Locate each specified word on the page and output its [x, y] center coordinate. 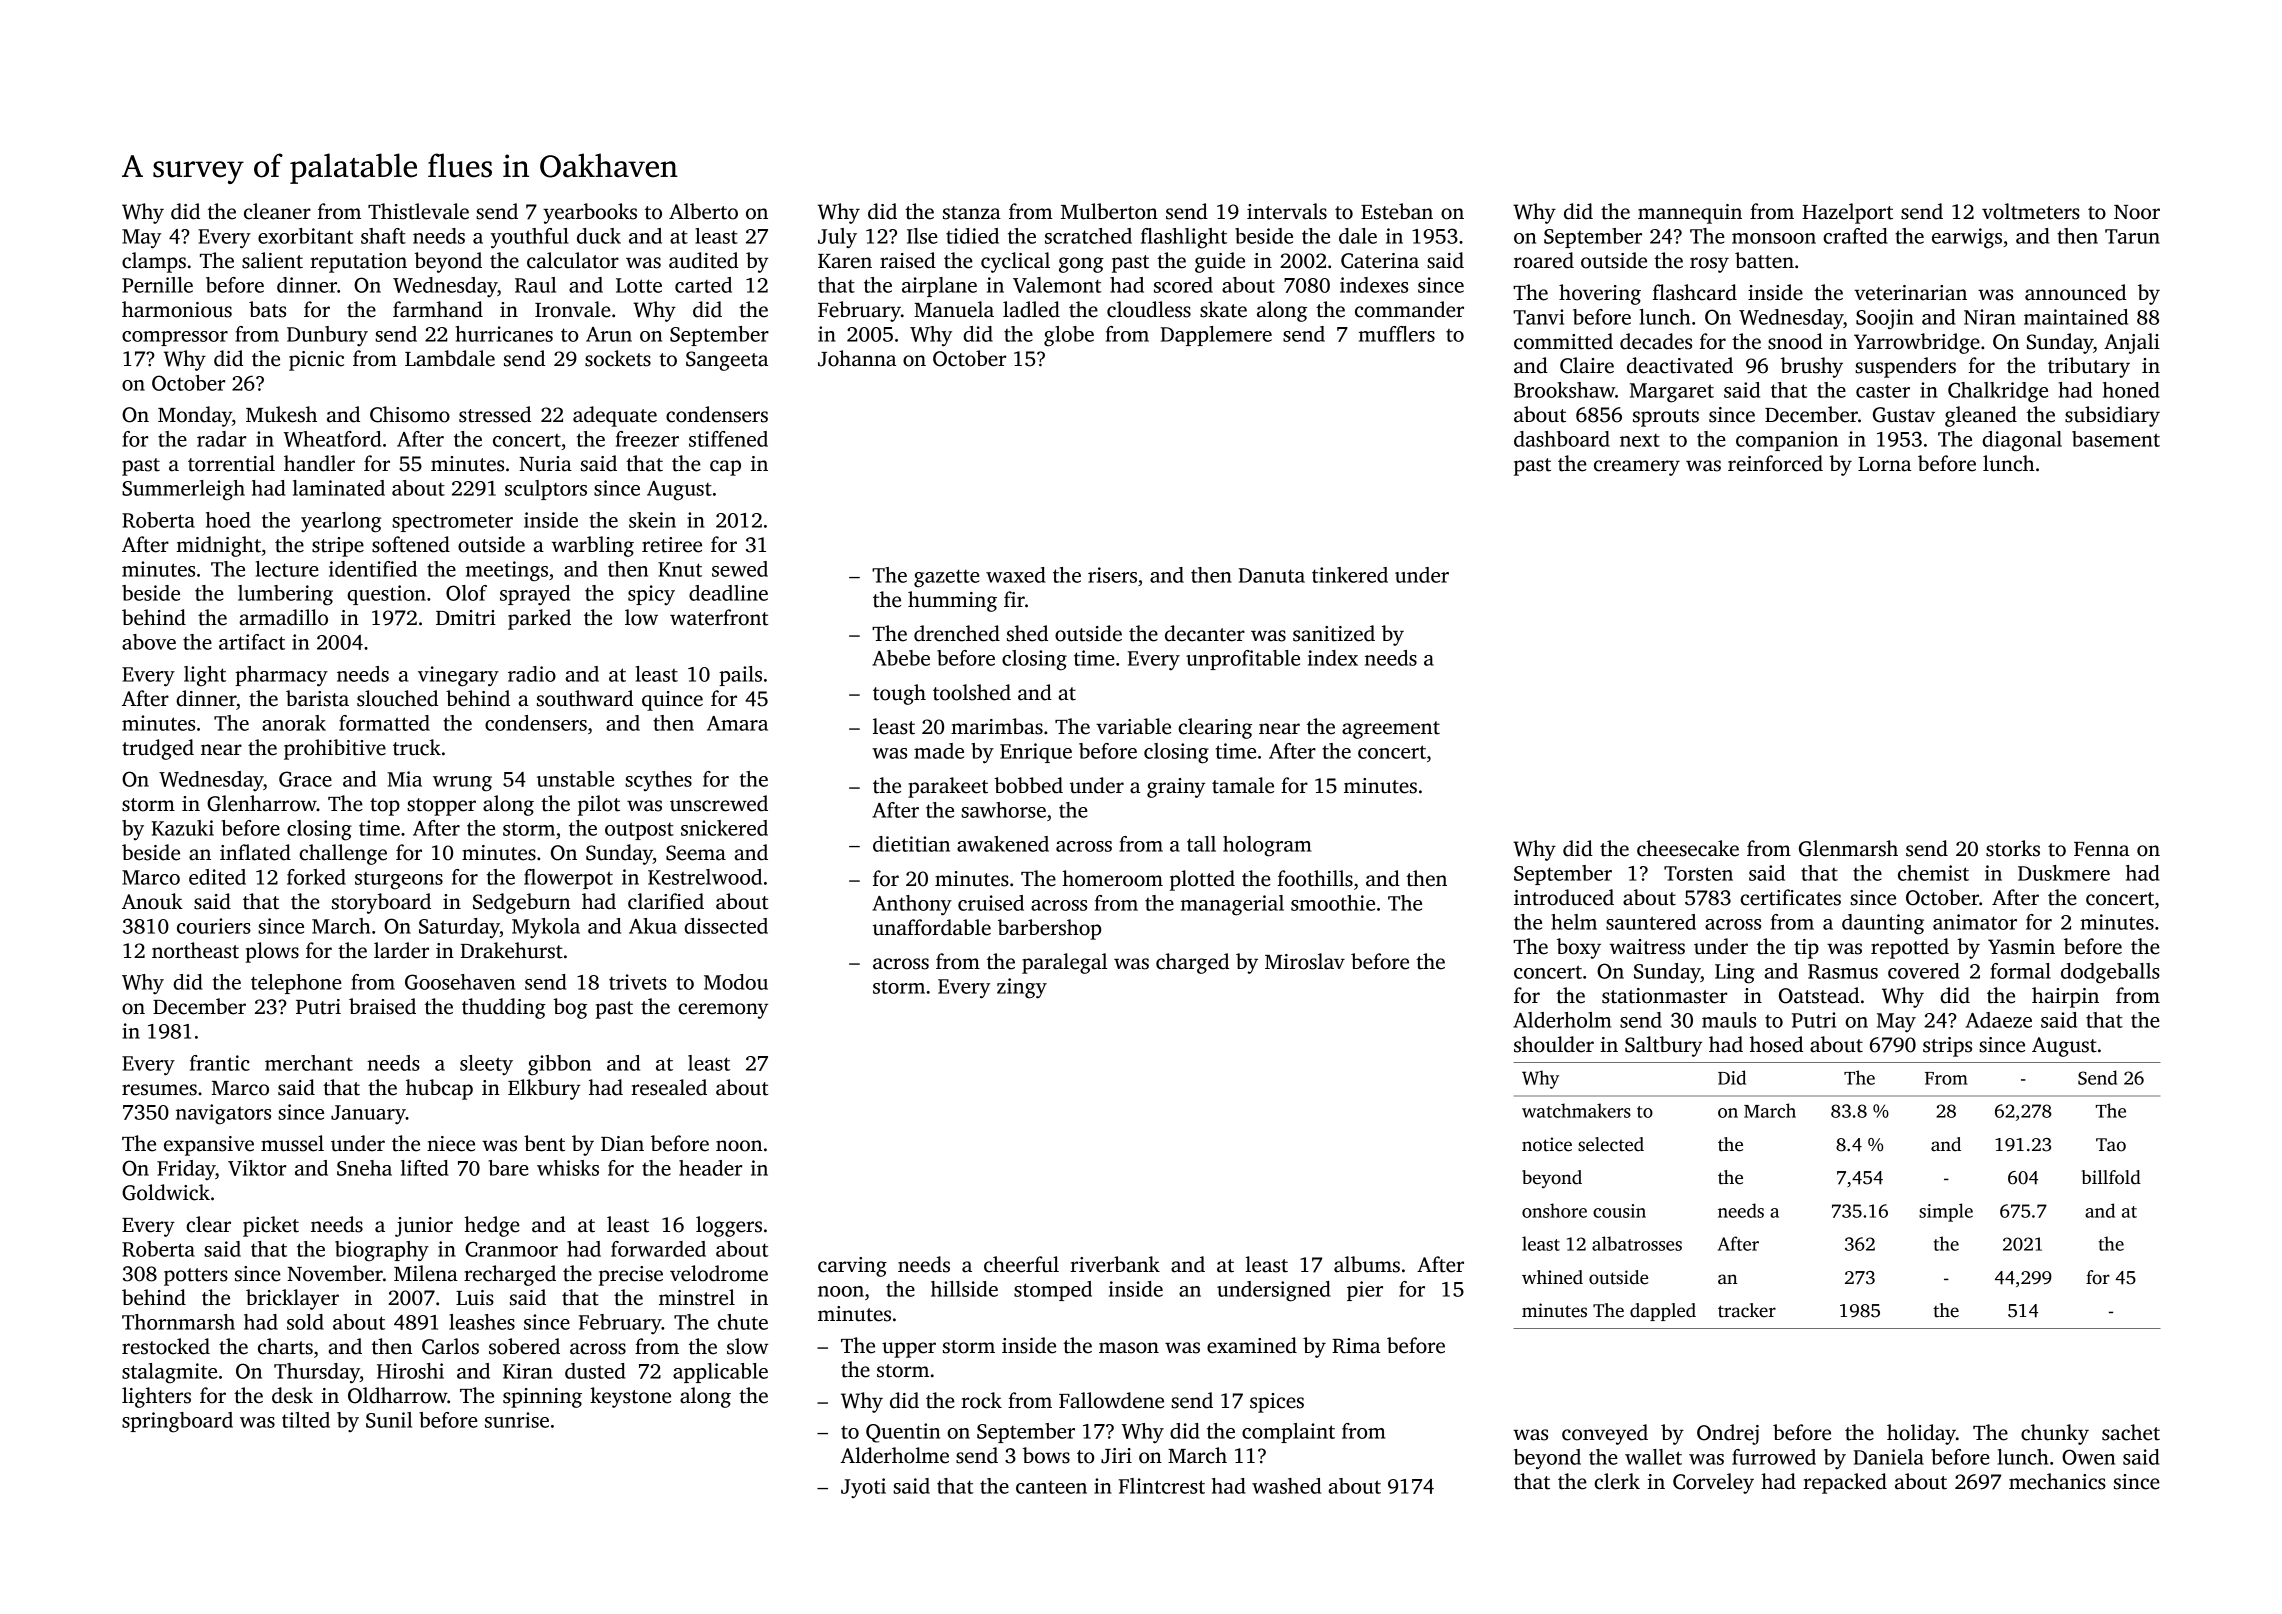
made [939, 751]
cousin [1619, 1211]
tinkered [1350, 575]
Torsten [1698, 873]
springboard [177, 1422]
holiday [1921, 1434]
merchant [309, 1063]
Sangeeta [727, 361]
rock [981, 1400]
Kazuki [183, 828]
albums [1367, 1264]
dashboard [1562, 439]
